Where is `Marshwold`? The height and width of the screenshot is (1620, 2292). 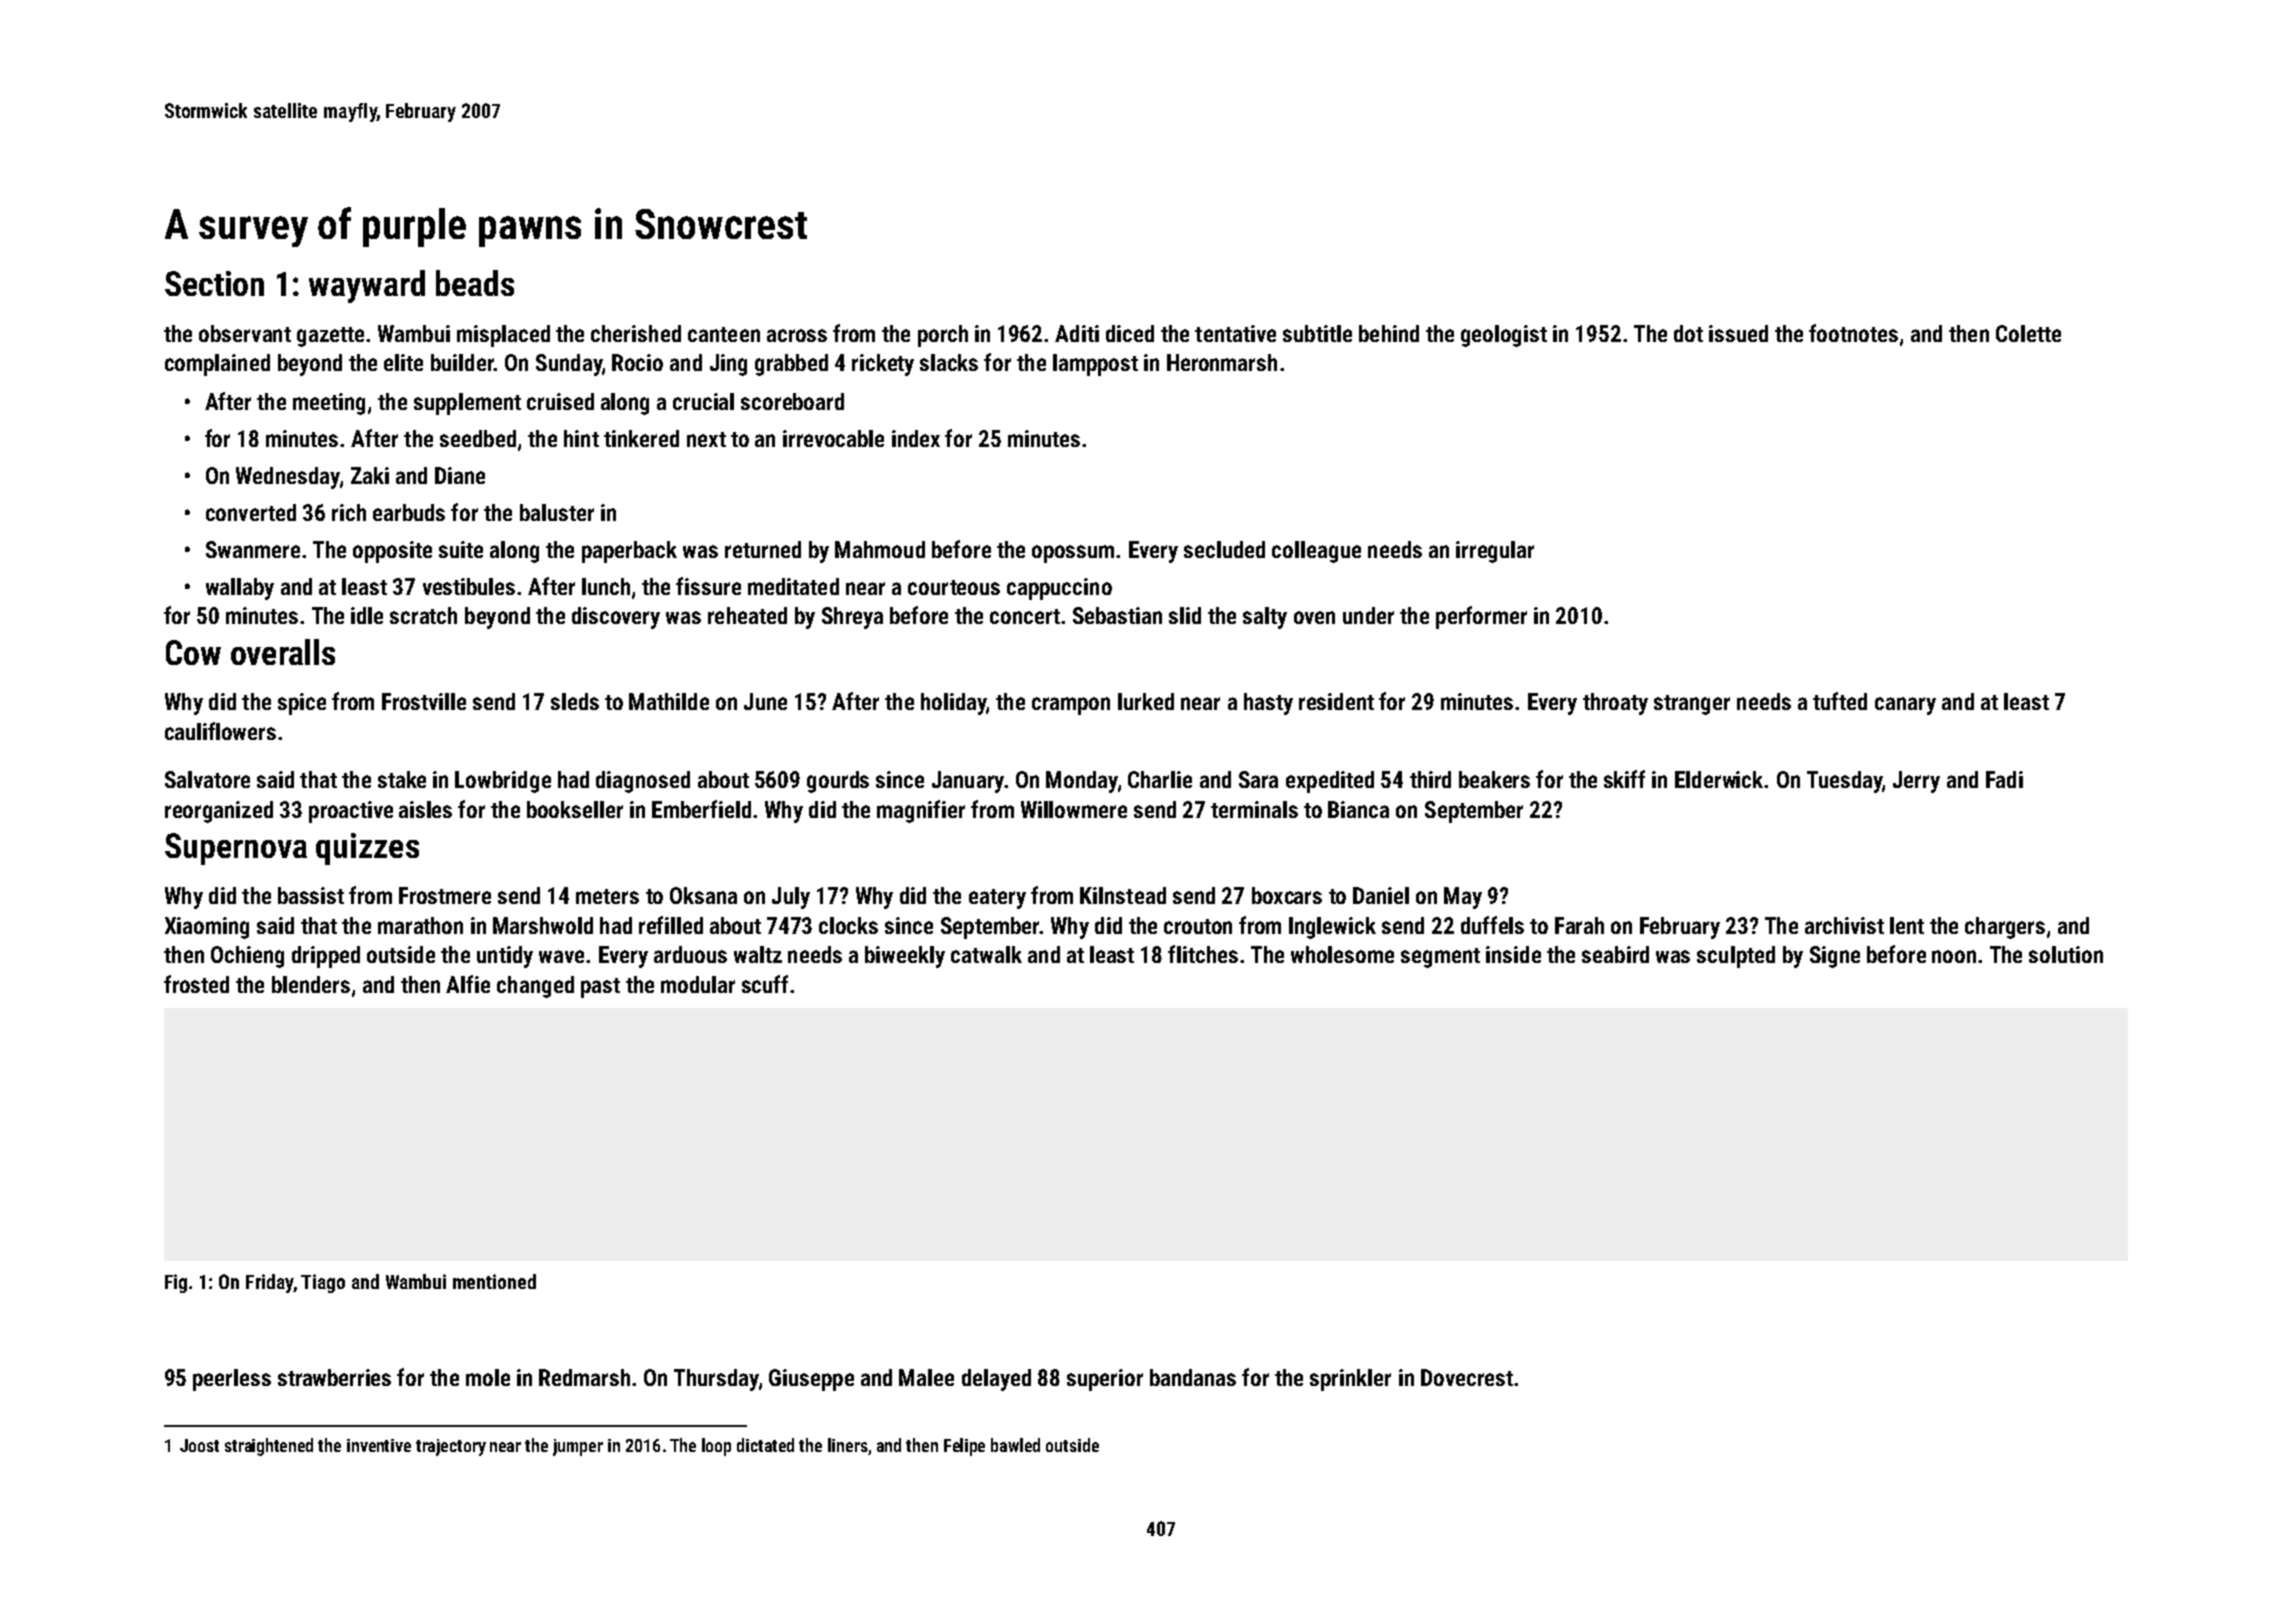 Marshwold is located at coordinates (543, 925).
